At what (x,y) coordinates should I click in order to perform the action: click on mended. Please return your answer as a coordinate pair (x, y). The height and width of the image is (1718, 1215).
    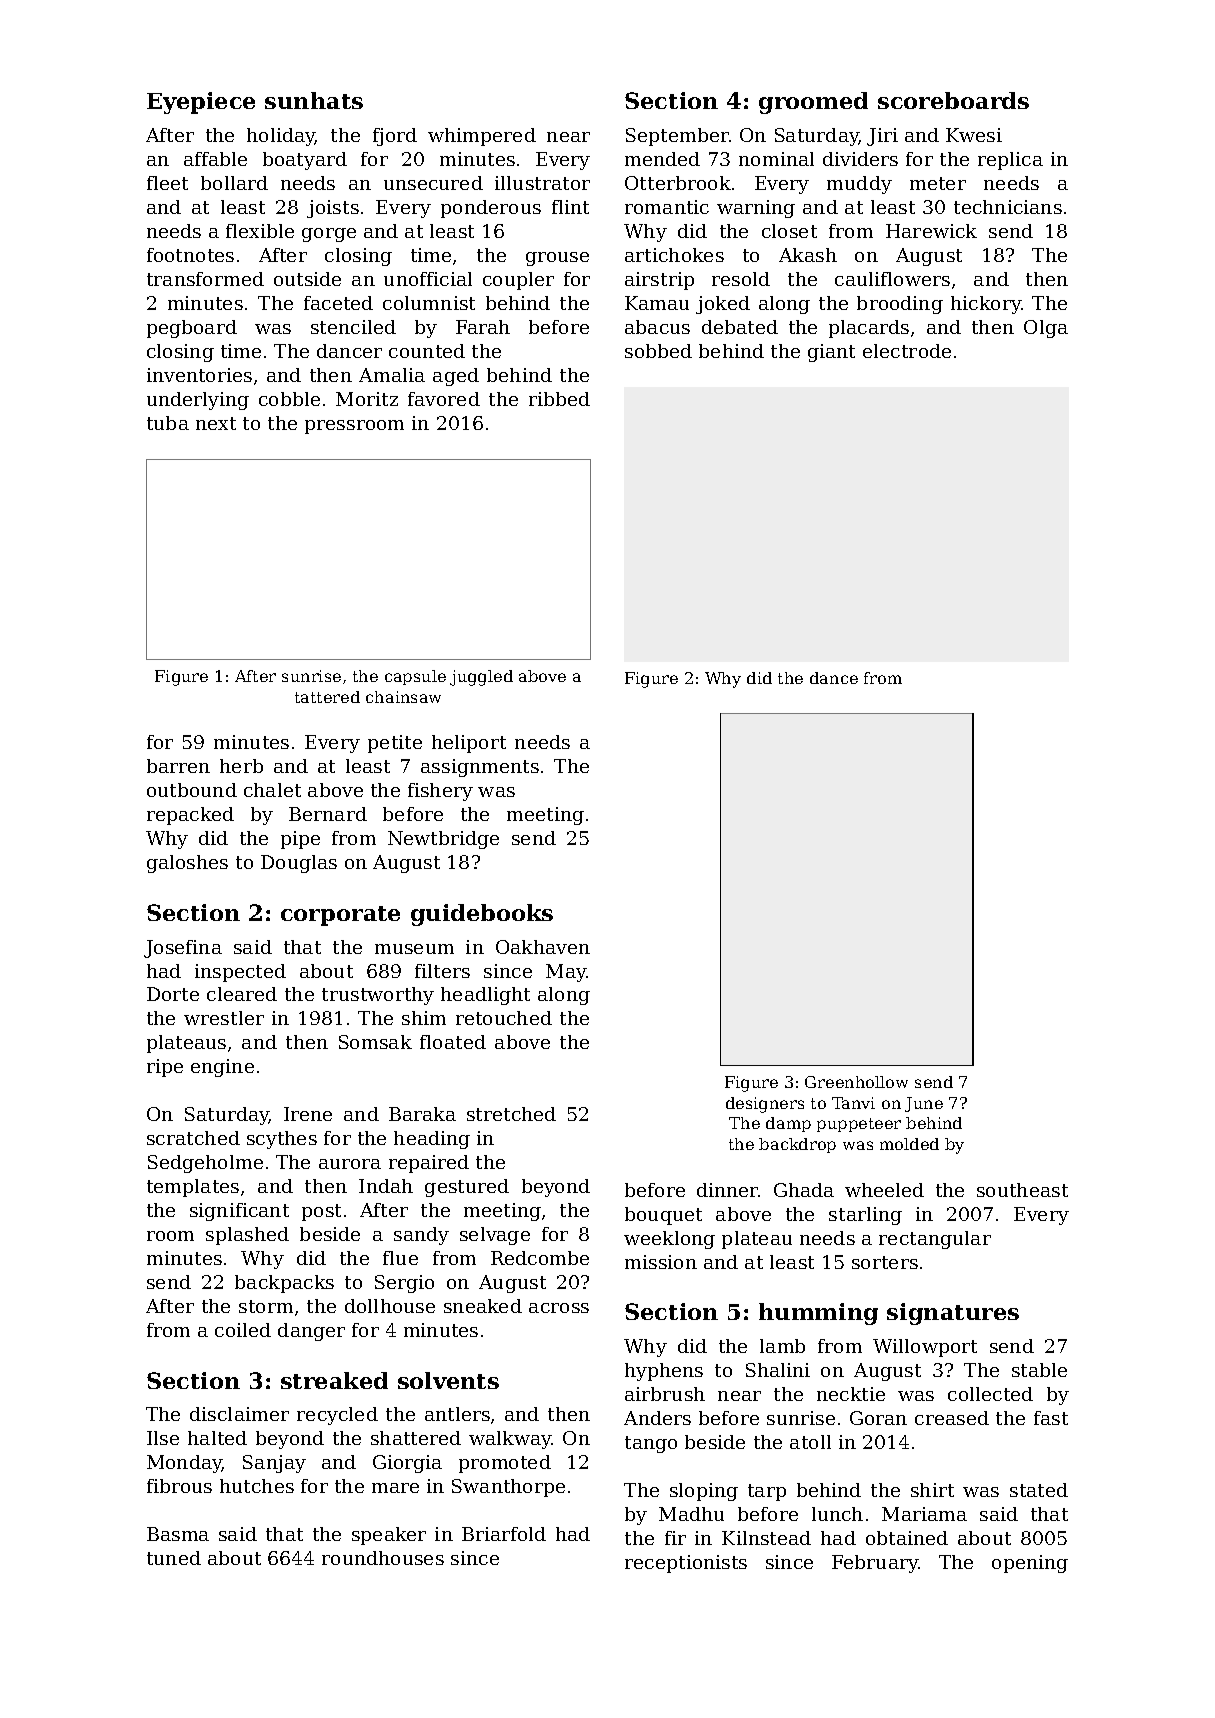
    Looking at the image, I should click on (662, 159).
